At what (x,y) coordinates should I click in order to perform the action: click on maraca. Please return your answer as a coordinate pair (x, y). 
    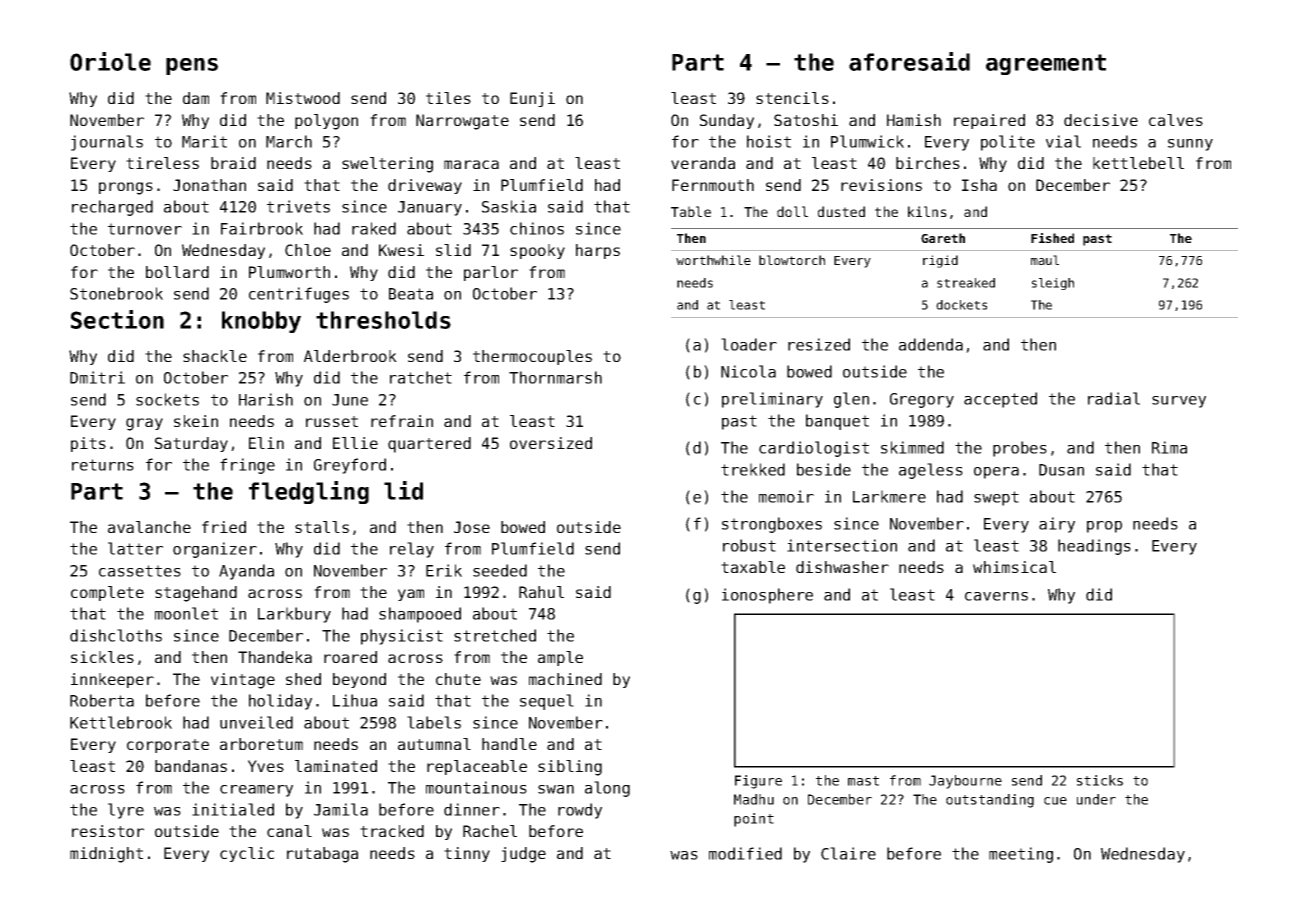
    Looking at the image, I should click on (471, 164).
